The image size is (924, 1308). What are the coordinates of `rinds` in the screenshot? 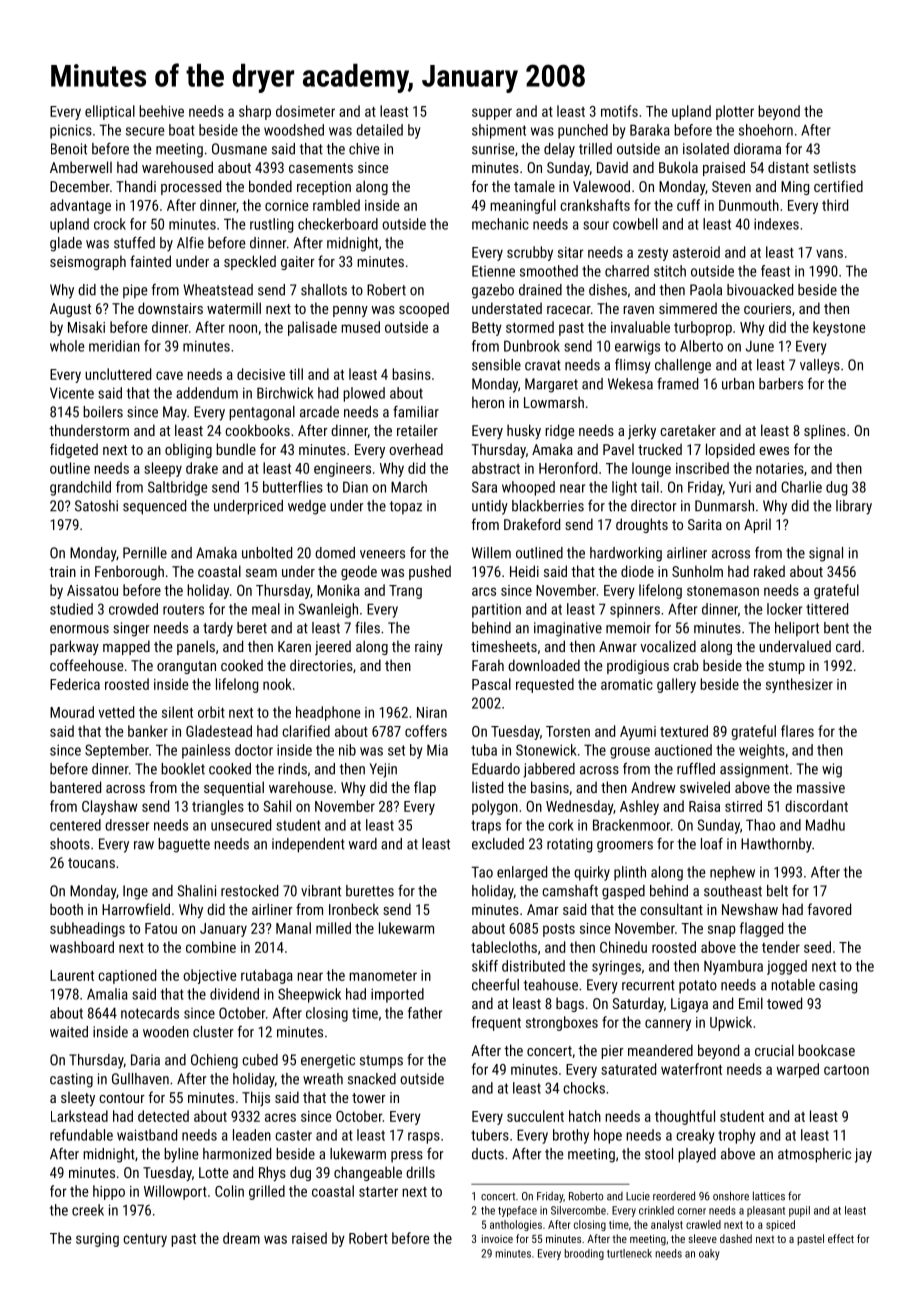 It's located at (292, 769).
